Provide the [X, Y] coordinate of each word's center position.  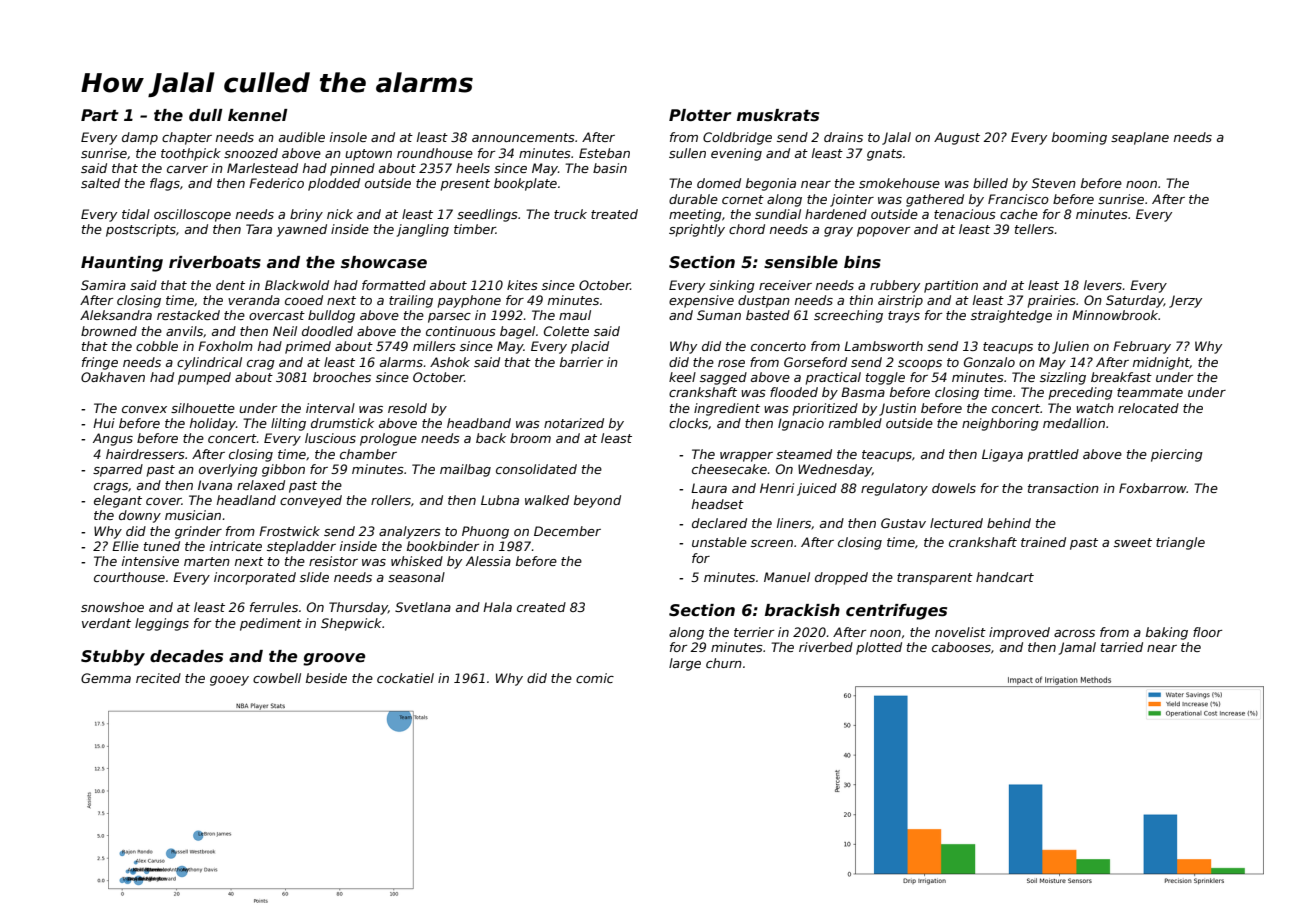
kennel [258, 115]
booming [1079, 138]
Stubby [113, 658]
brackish [802, 610]
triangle [1180, 543]
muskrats [778, 115]
